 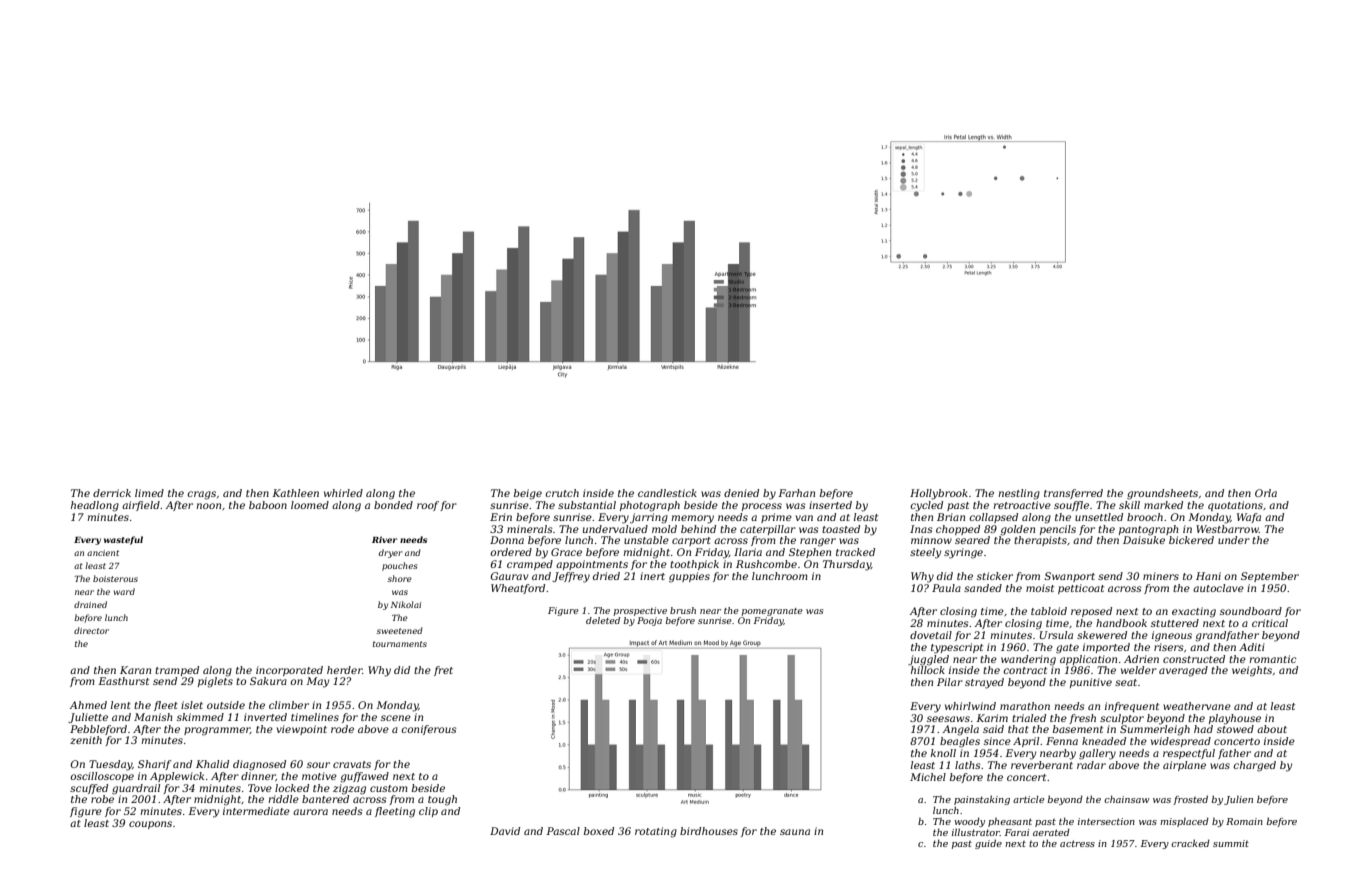 What do you see at coordinates (652, 576) in the screenshot?
I see `inert` at bounding box center [652, 576].
